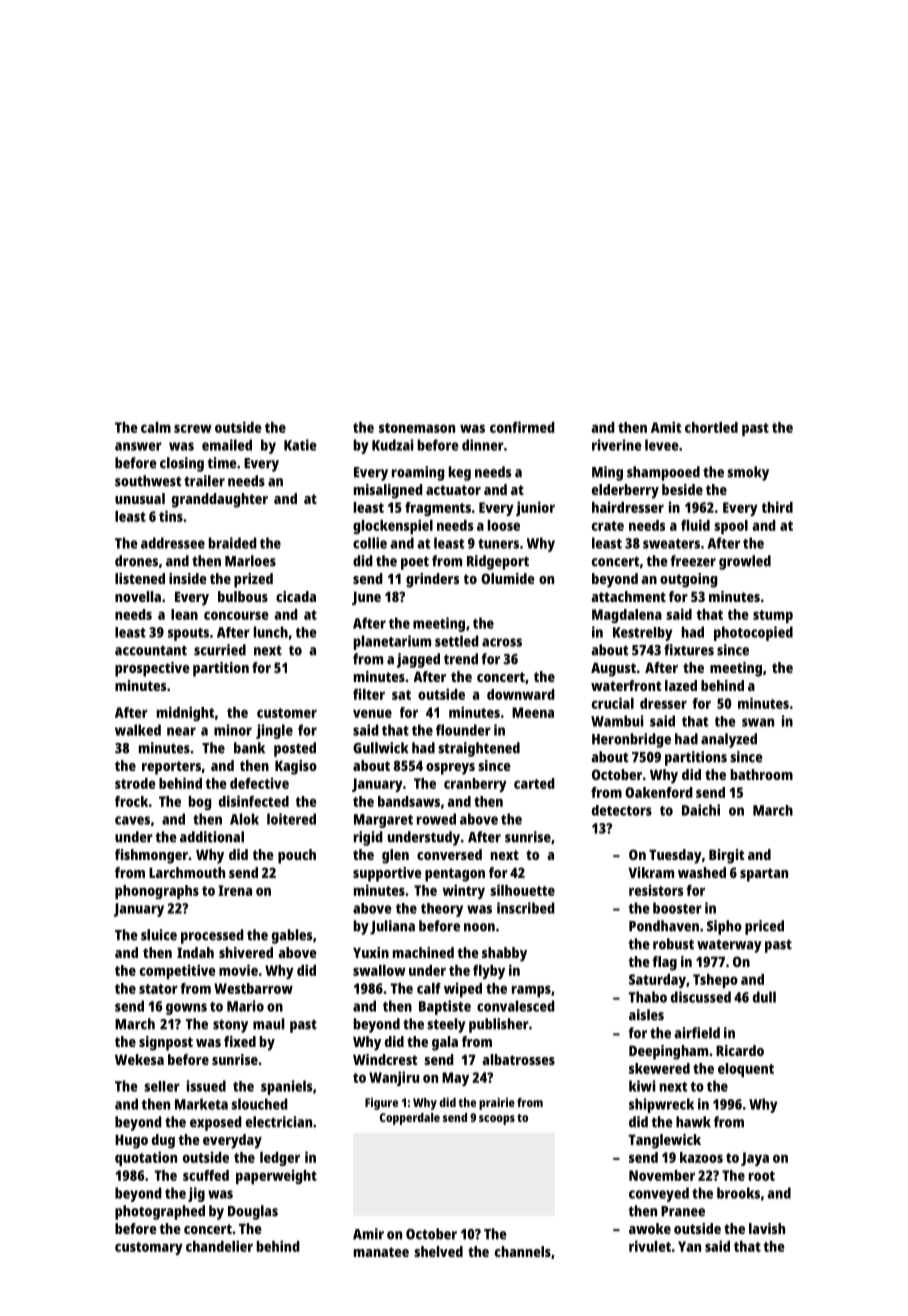 The image size is (908, 1316). I want to click on chortled, so click(711, 427).
